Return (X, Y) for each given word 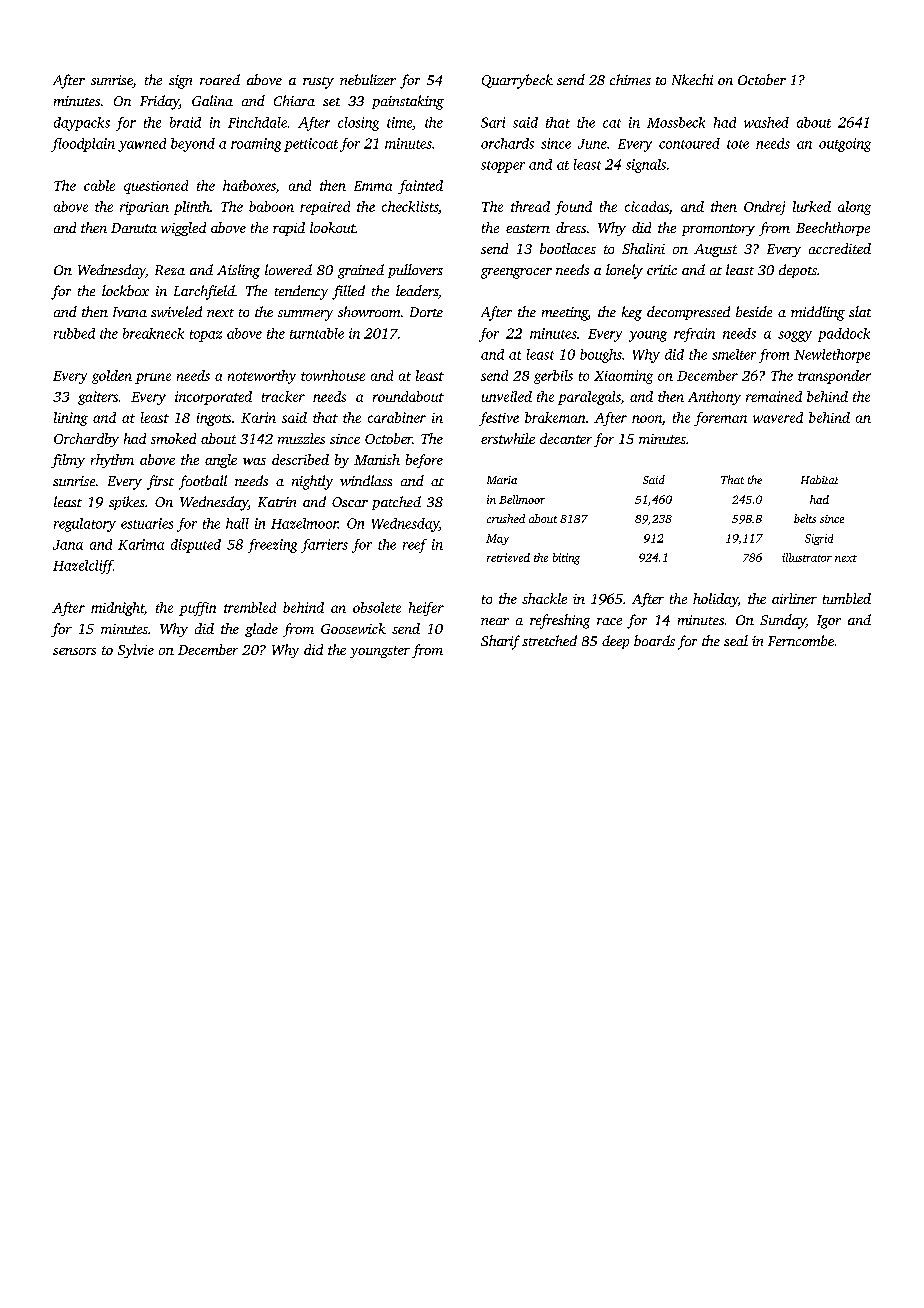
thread (530, 206)
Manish (377, 459)
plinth (192, 208)
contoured (689, 143)
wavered (778, 417)
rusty (318, 83)
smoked (173, 438)
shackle (544, 598)
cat (612, 123)
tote (738, 144)
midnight (117, 609)
